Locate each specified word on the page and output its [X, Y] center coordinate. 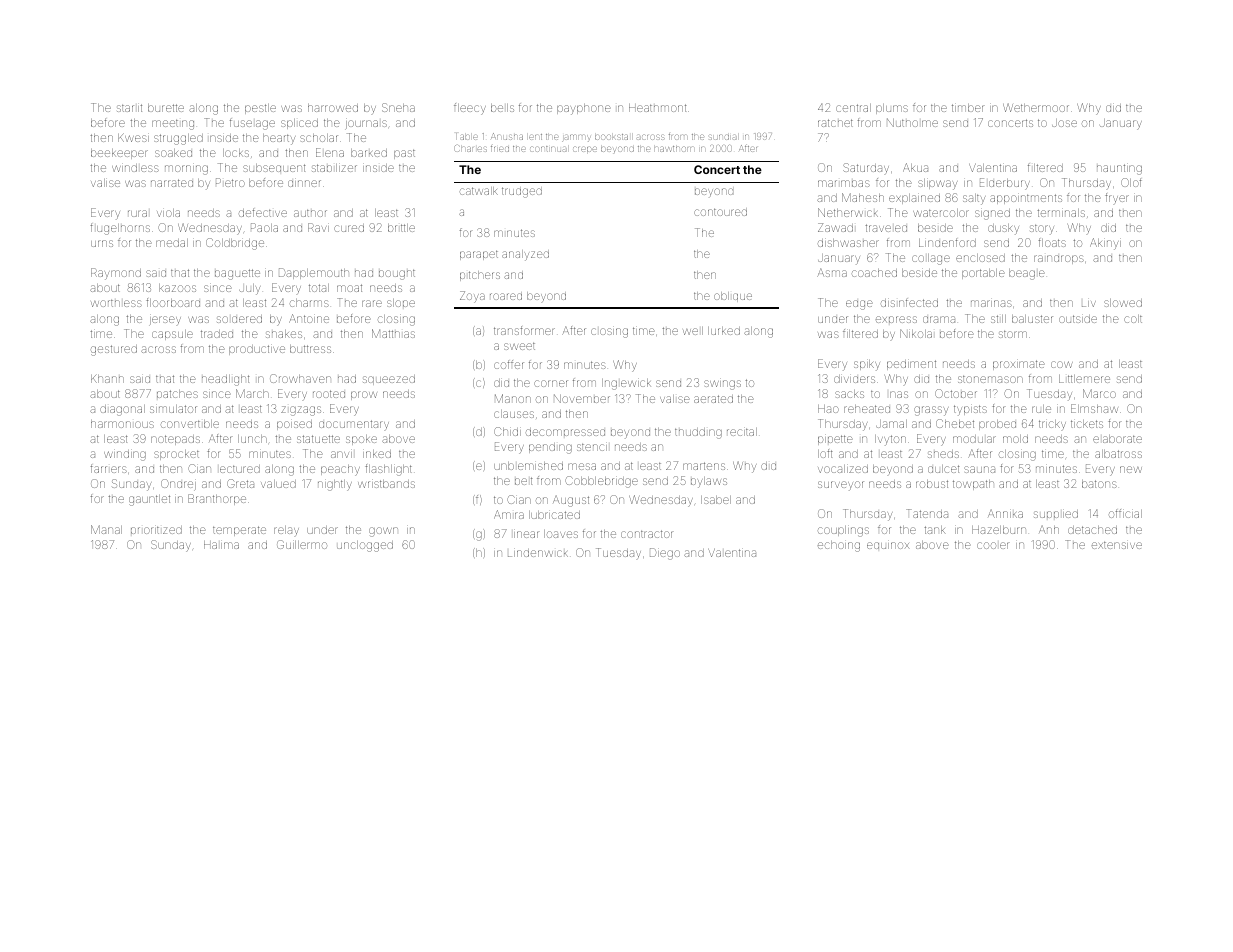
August [571, 501]
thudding [698, 433]
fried [500, 149]
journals [366, 125]
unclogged [365, 546]
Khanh [107, 379]
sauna [979, 469]
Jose [1064, 123]
